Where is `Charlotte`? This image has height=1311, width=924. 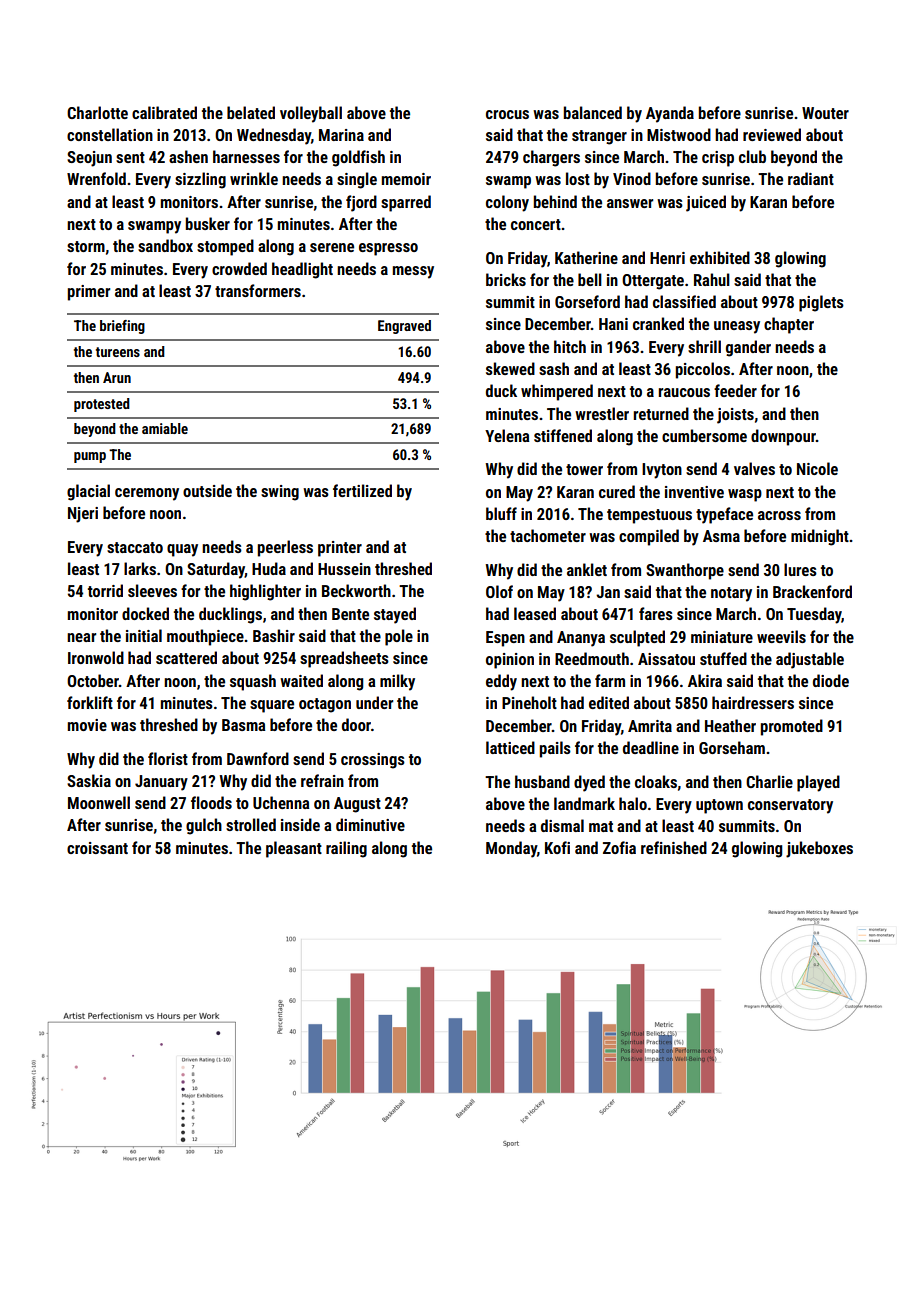
Charlotte is located at coordinates (97, 112).
